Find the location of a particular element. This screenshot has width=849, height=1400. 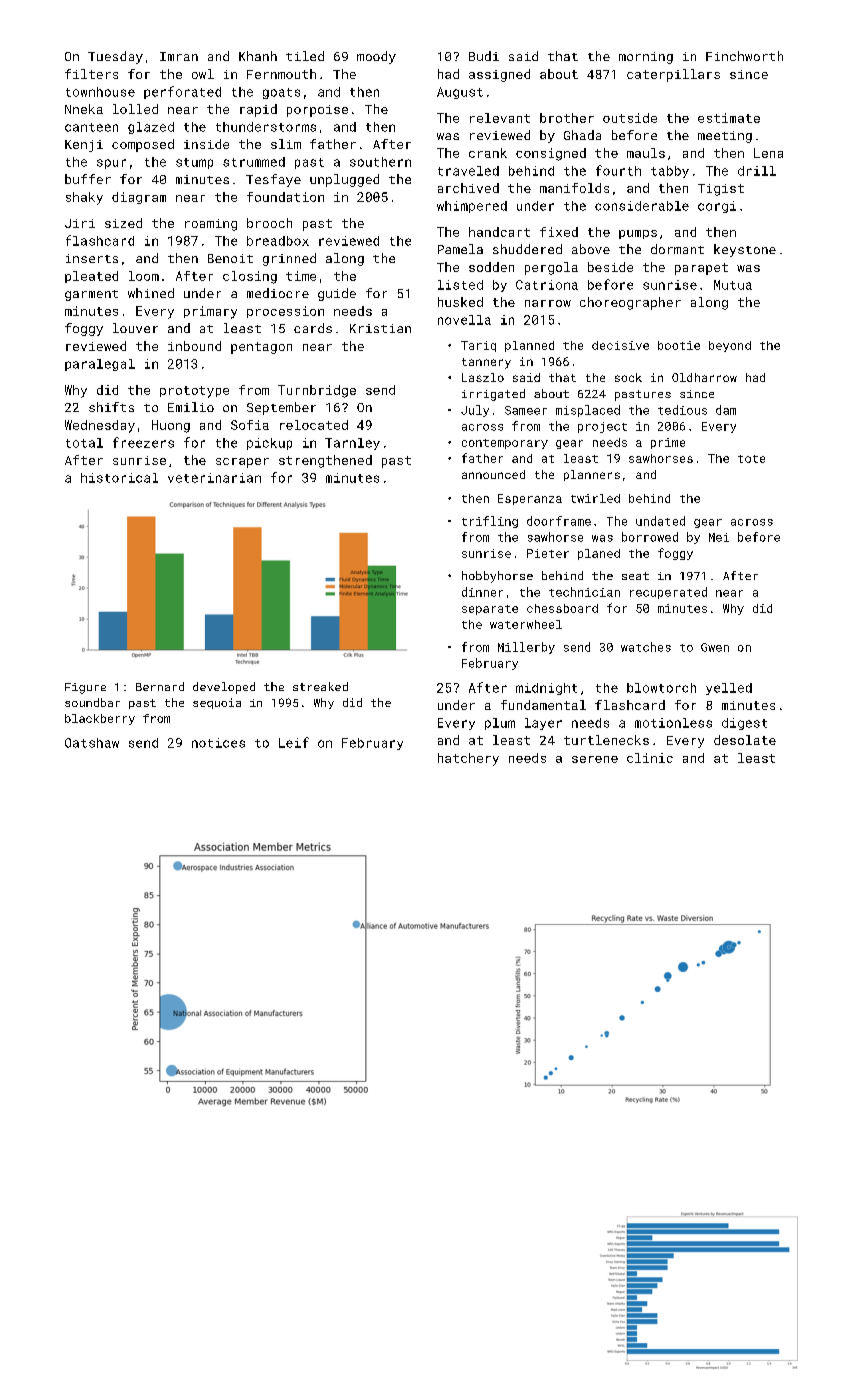

sequoia is located at coordinates (217, 703).
